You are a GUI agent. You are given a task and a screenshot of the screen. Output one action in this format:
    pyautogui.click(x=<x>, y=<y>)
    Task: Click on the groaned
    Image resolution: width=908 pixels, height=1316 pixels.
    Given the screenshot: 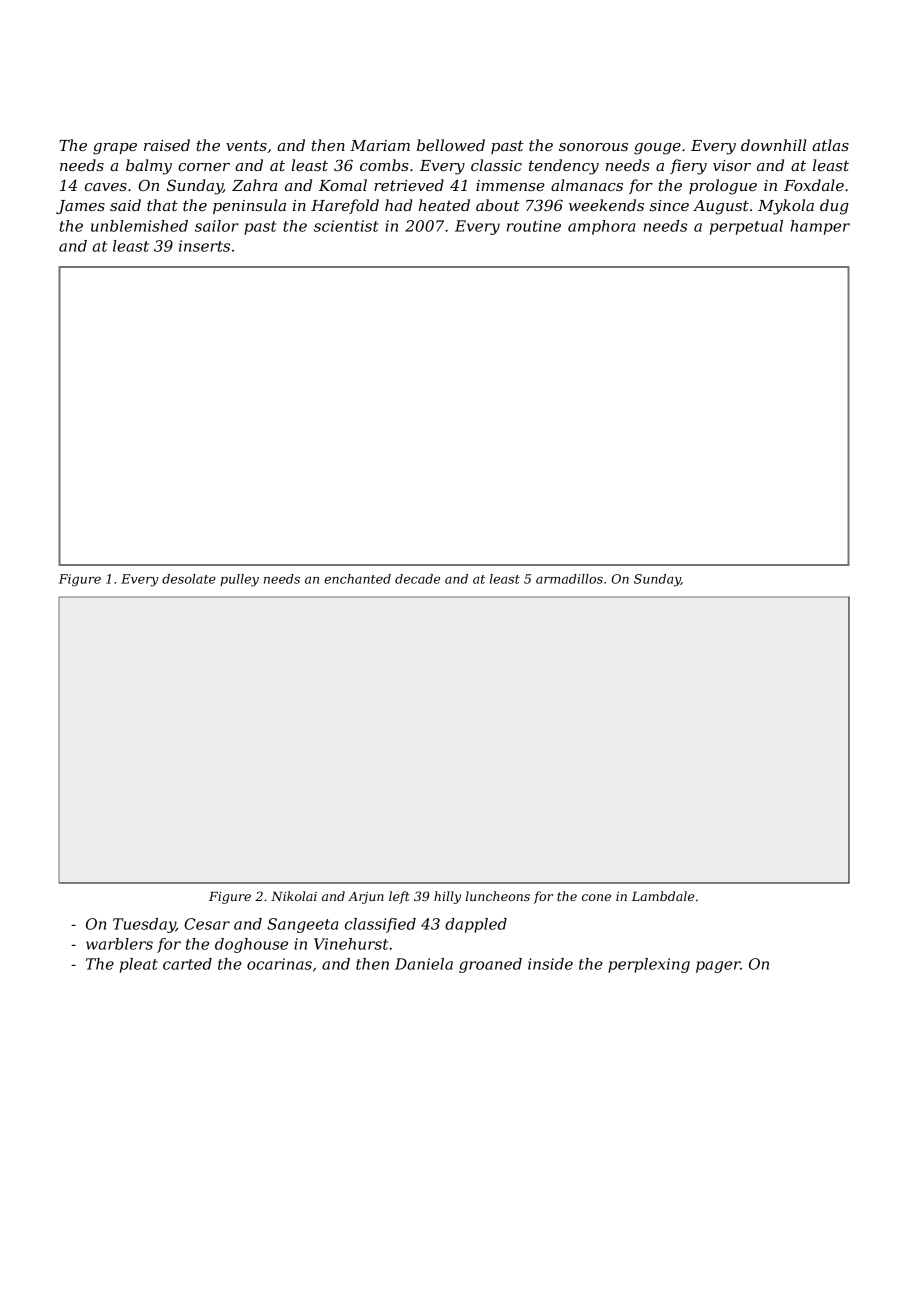 What is the action you would take?
    pyautogui.click(x=490, y=965)
